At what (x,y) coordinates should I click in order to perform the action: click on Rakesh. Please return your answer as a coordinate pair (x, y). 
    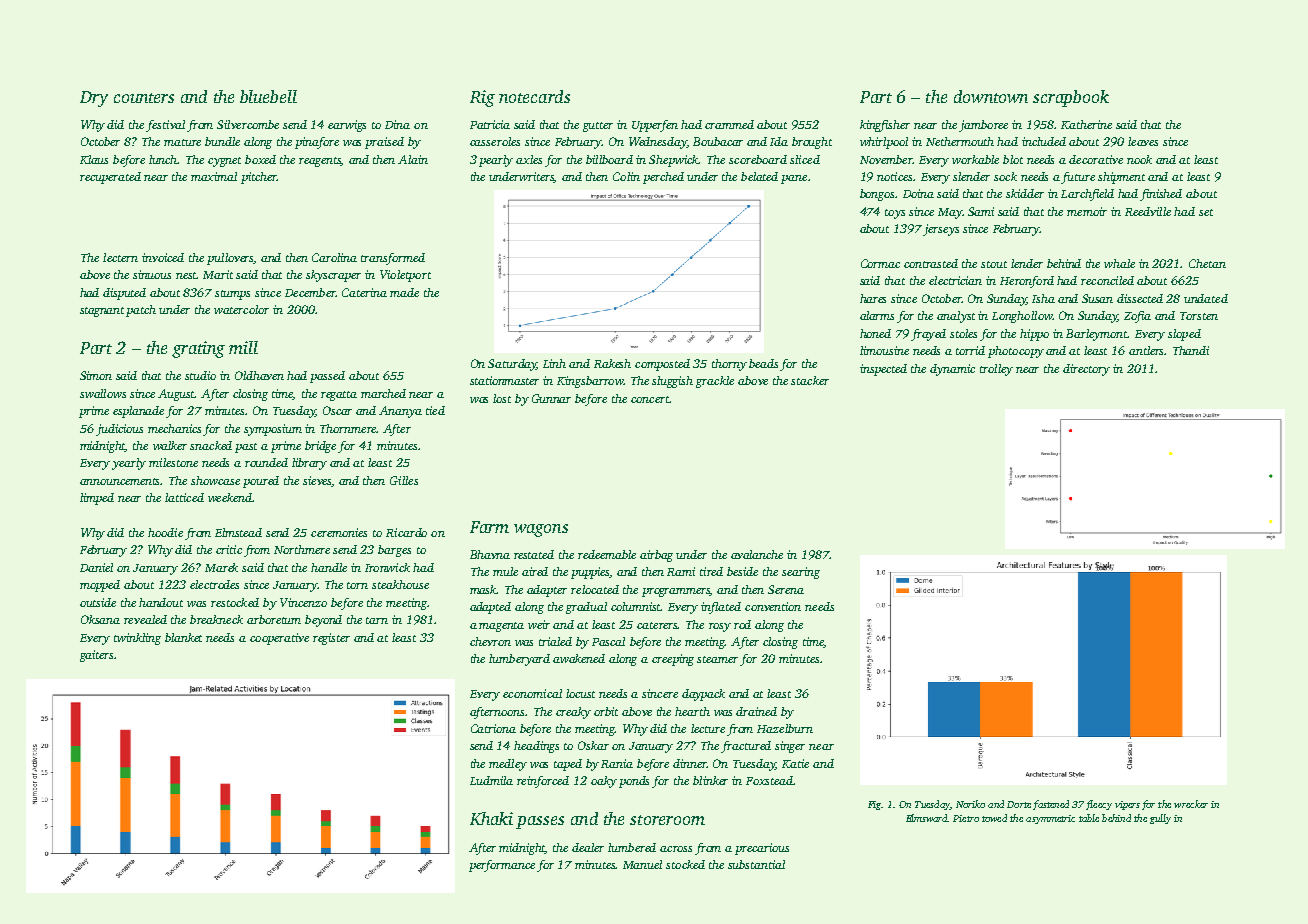
    Looking at the image, I should click on (612, 363).
